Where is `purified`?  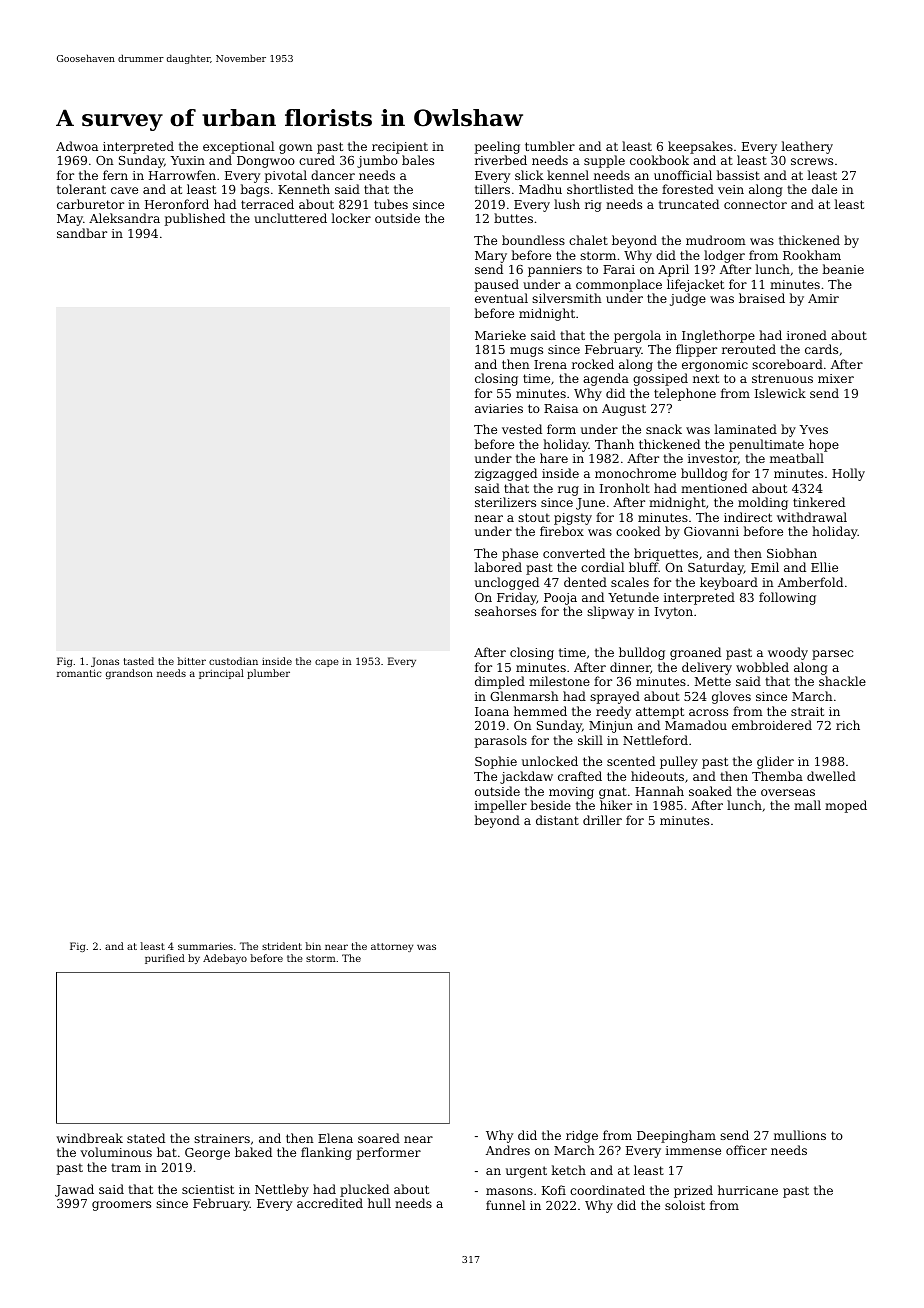
purified is located at coordinates (165, 959).
